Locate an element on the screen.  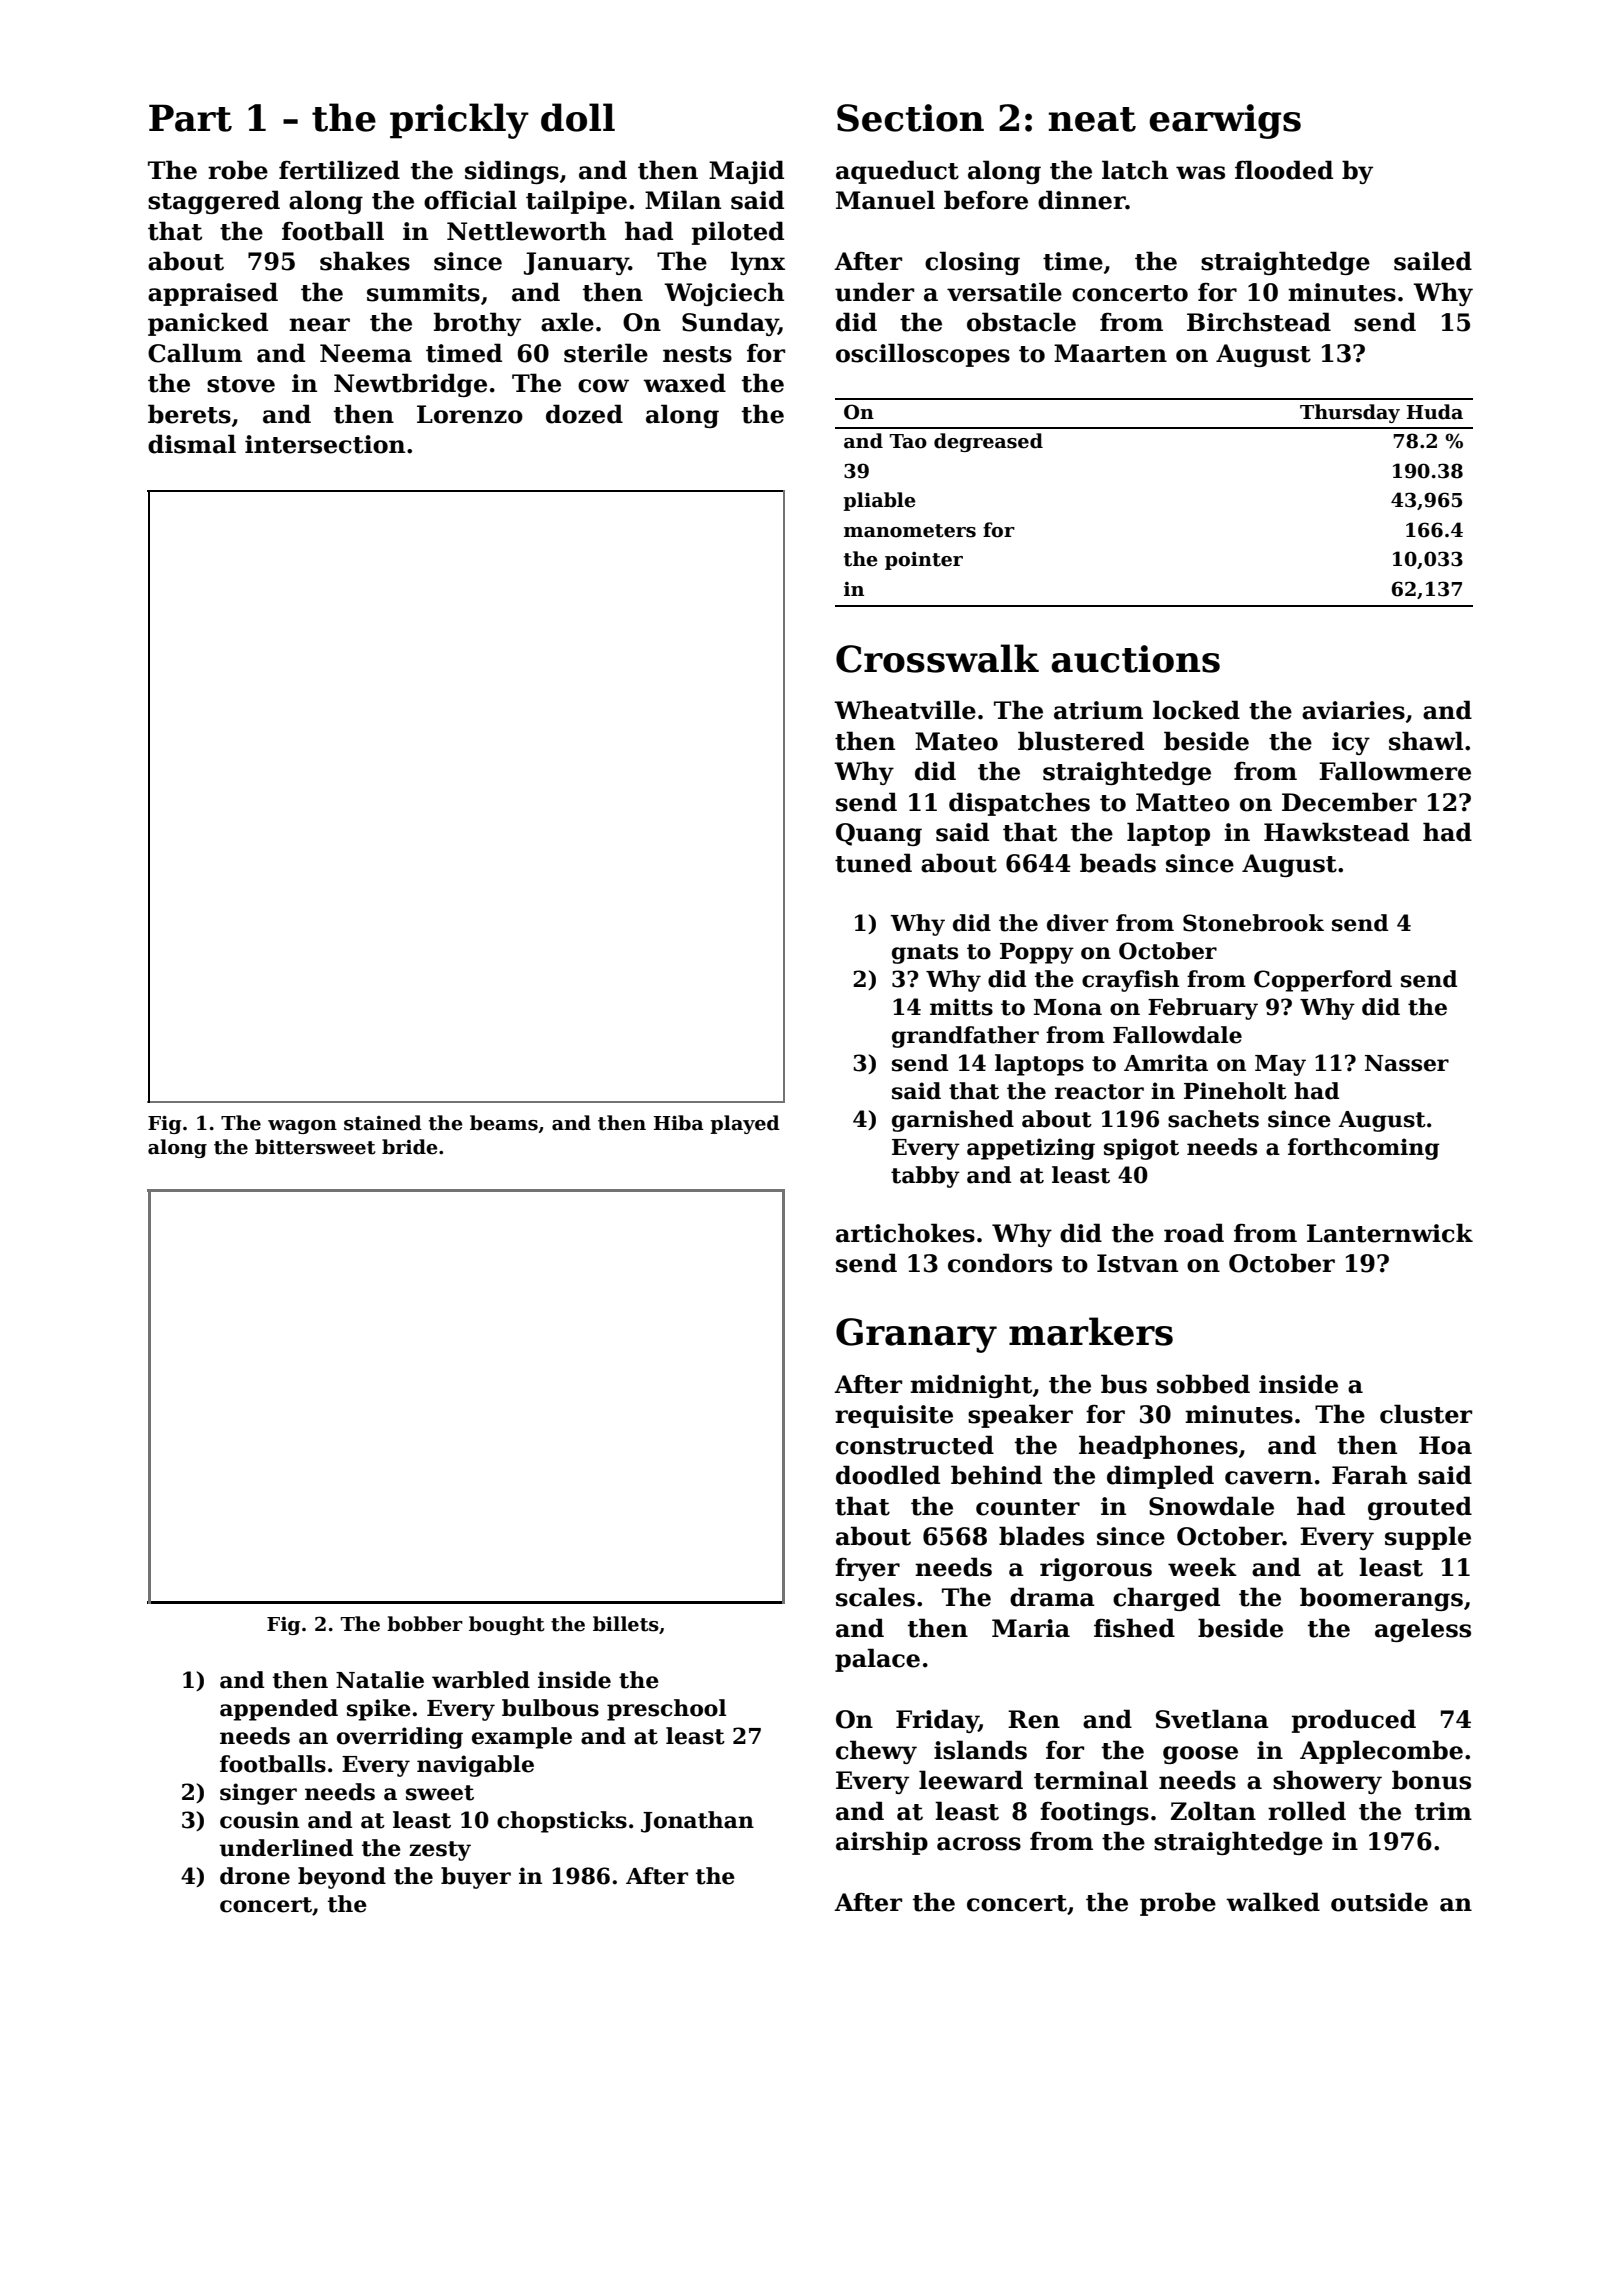
beyond is located at coordinates (342, 1878).
